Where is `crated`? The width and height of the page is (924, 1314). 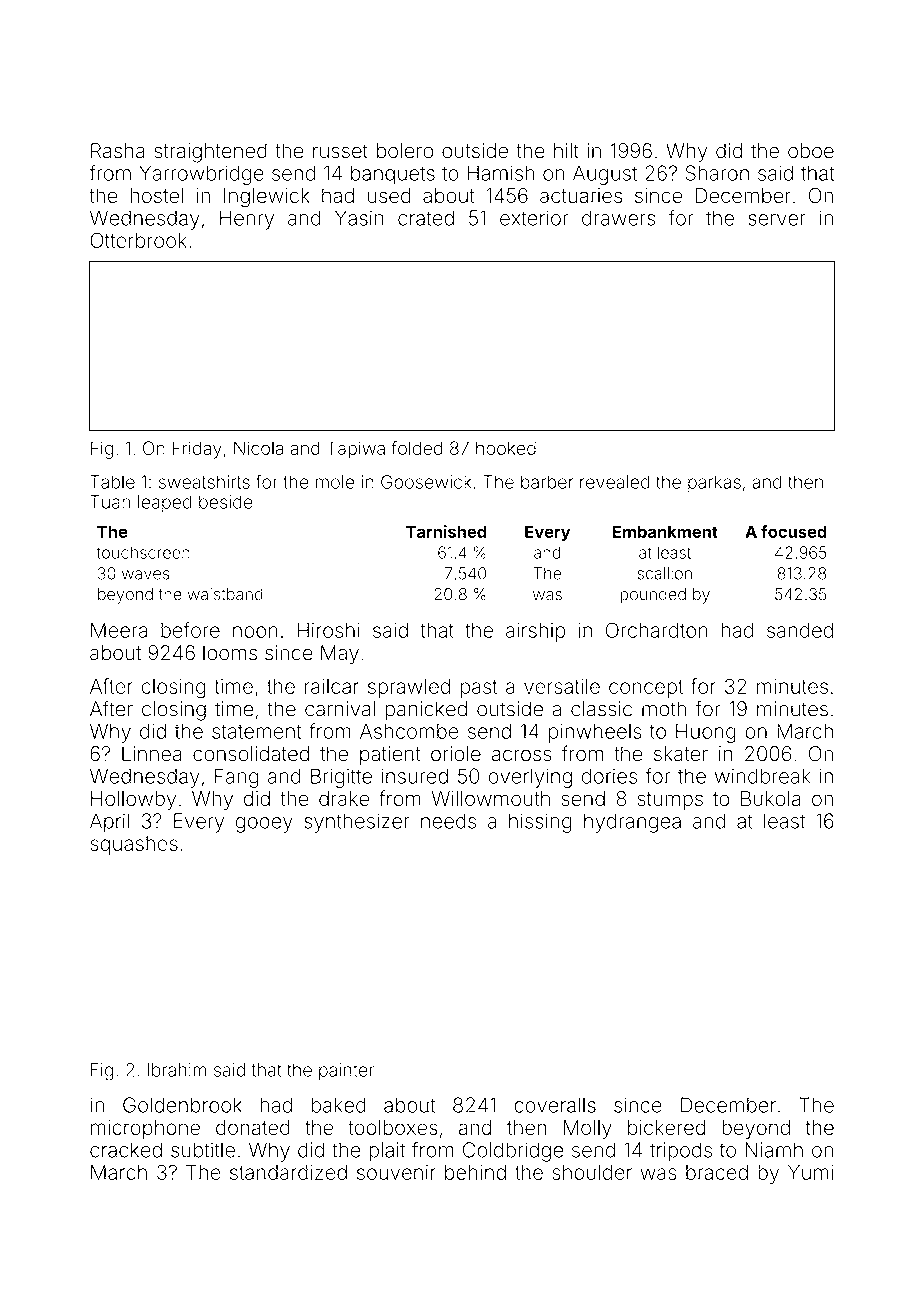 crated is located at coordinates (426, 218).
